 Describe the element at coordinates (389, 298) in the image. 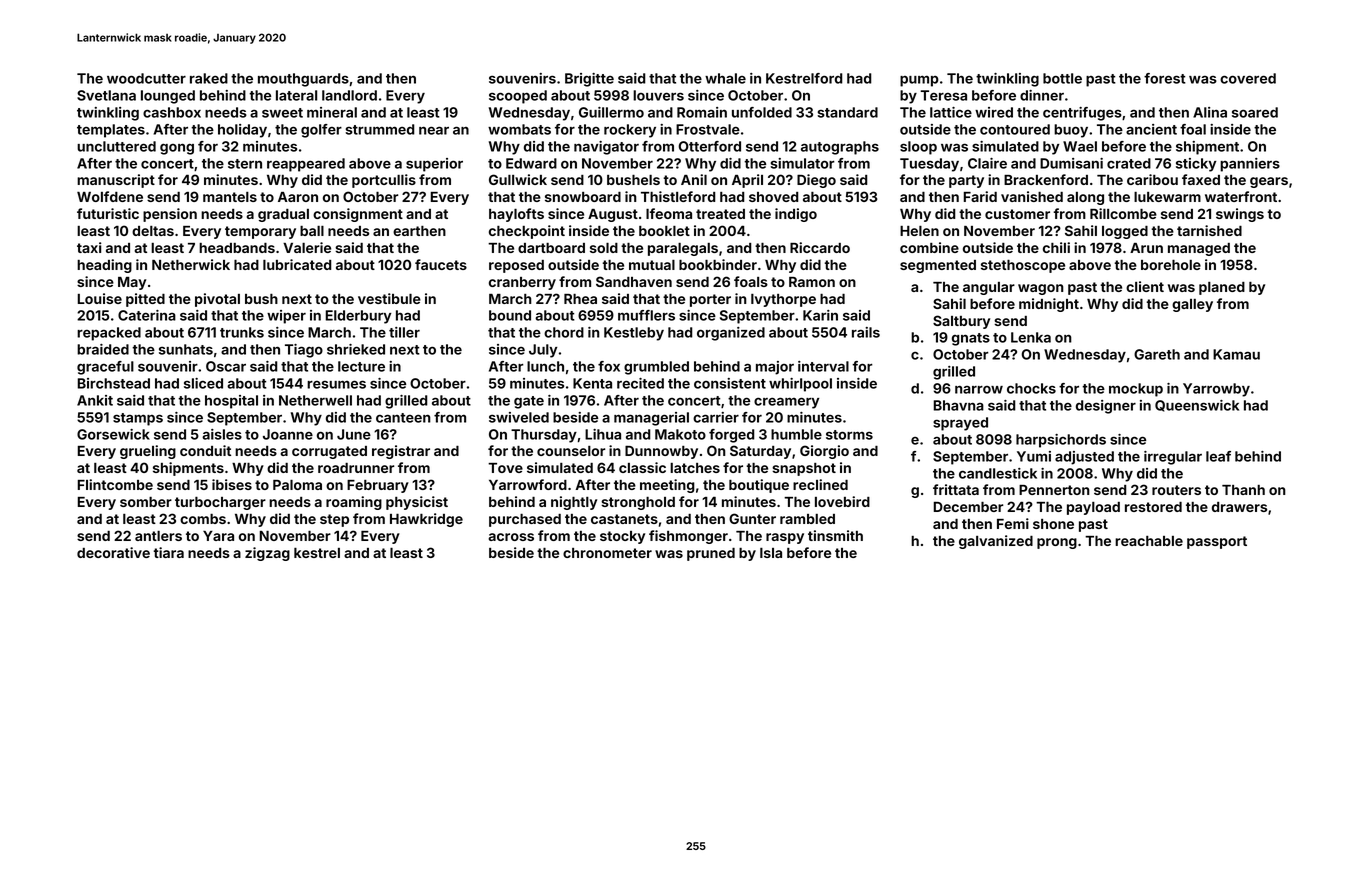

I see `vestibule` at that location.
